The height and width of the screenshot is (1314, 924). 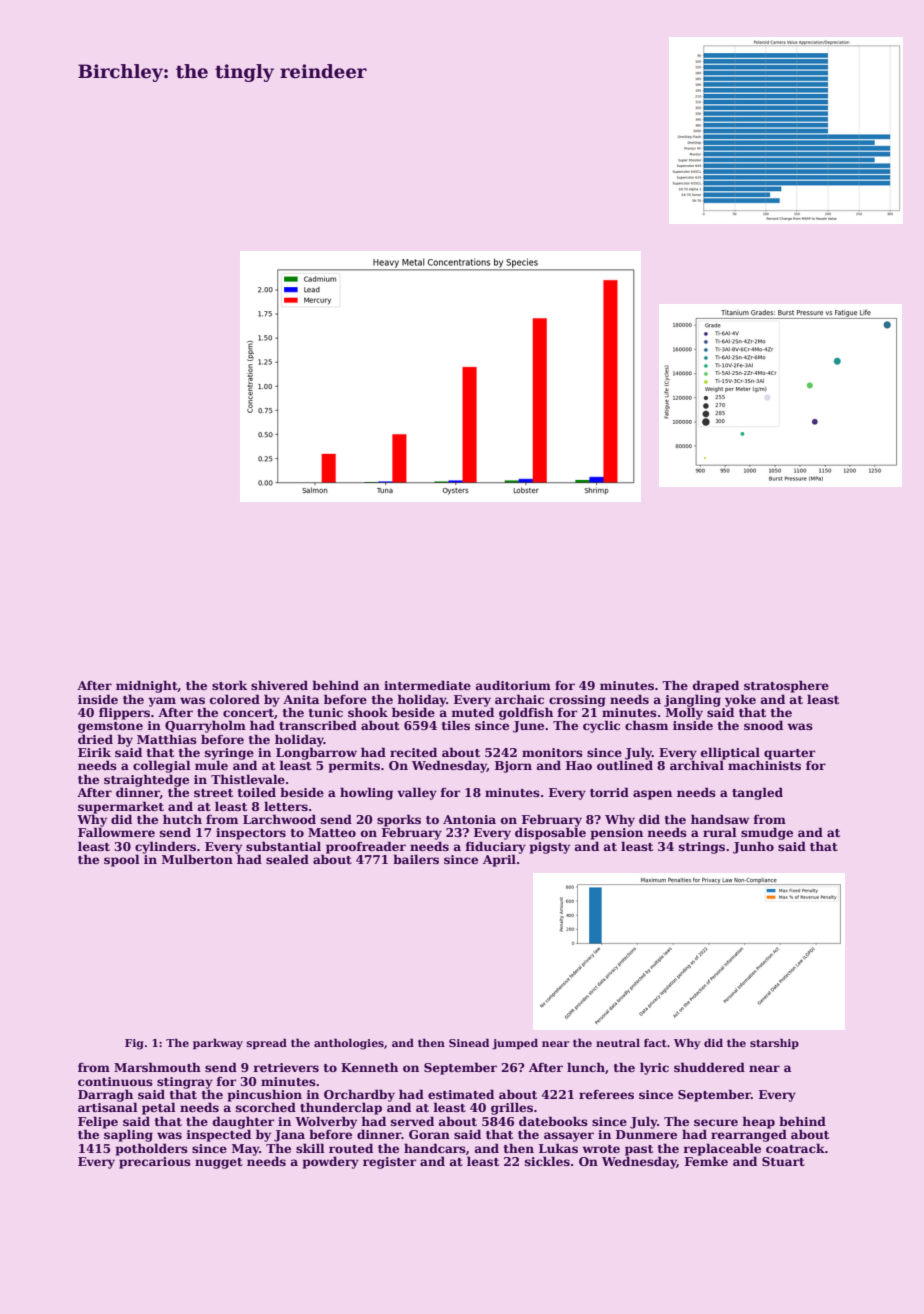 I want to click on tunic, so click(x=326, y=712).
